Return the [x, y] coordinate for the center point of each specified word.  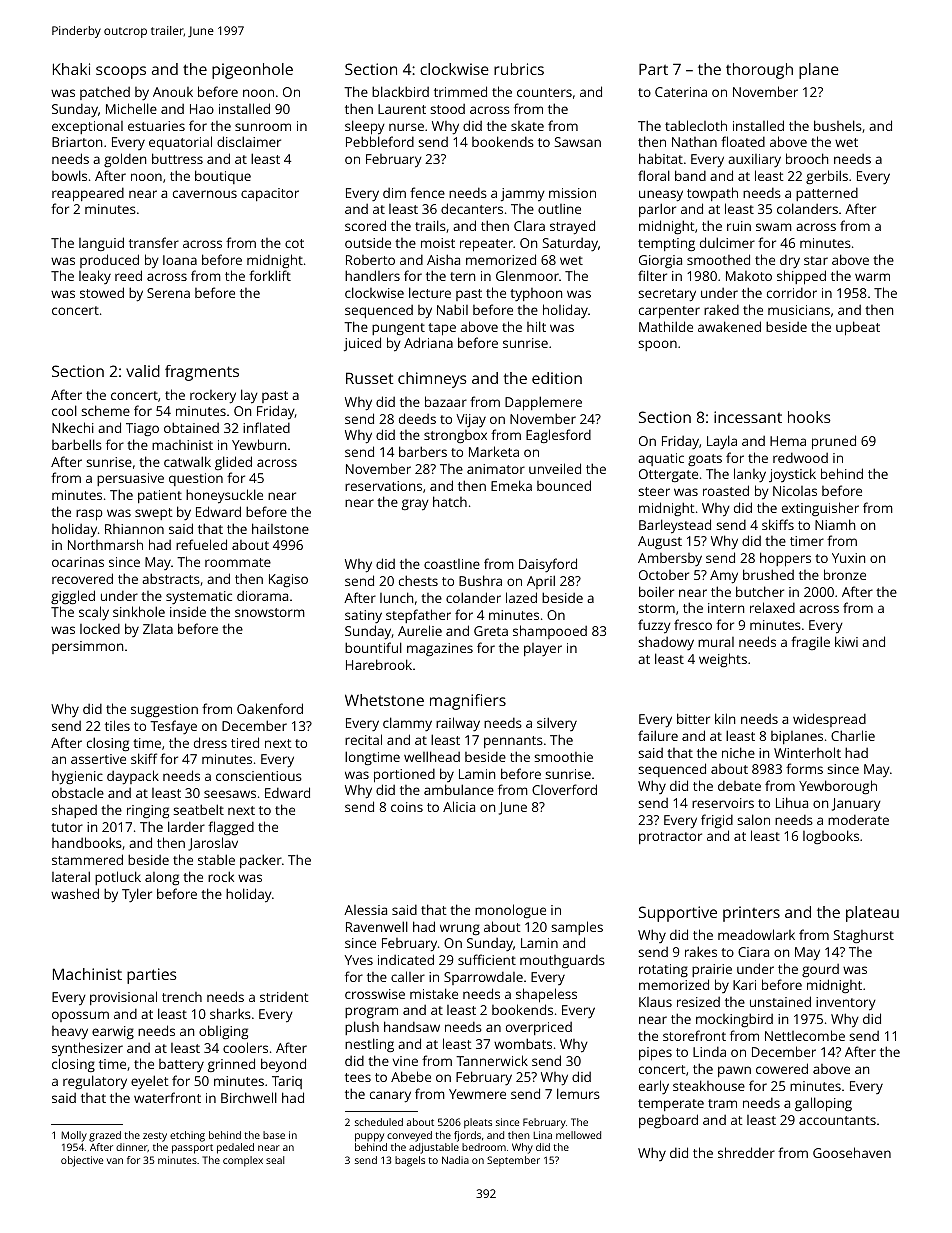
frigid [717, 821]
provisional [123, 998]
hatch [450, 501]
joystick [792, 475]
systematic [199, 597]
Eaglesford [558, 436]
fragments [202, 373]
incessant [748, 417]
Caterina [681, 92]
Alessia [365, 910]
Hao [202, 109]
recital [363, 739]
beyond [283, 1065]
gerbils [827, 177]
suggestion [164, 710]
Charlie [853, 735]
